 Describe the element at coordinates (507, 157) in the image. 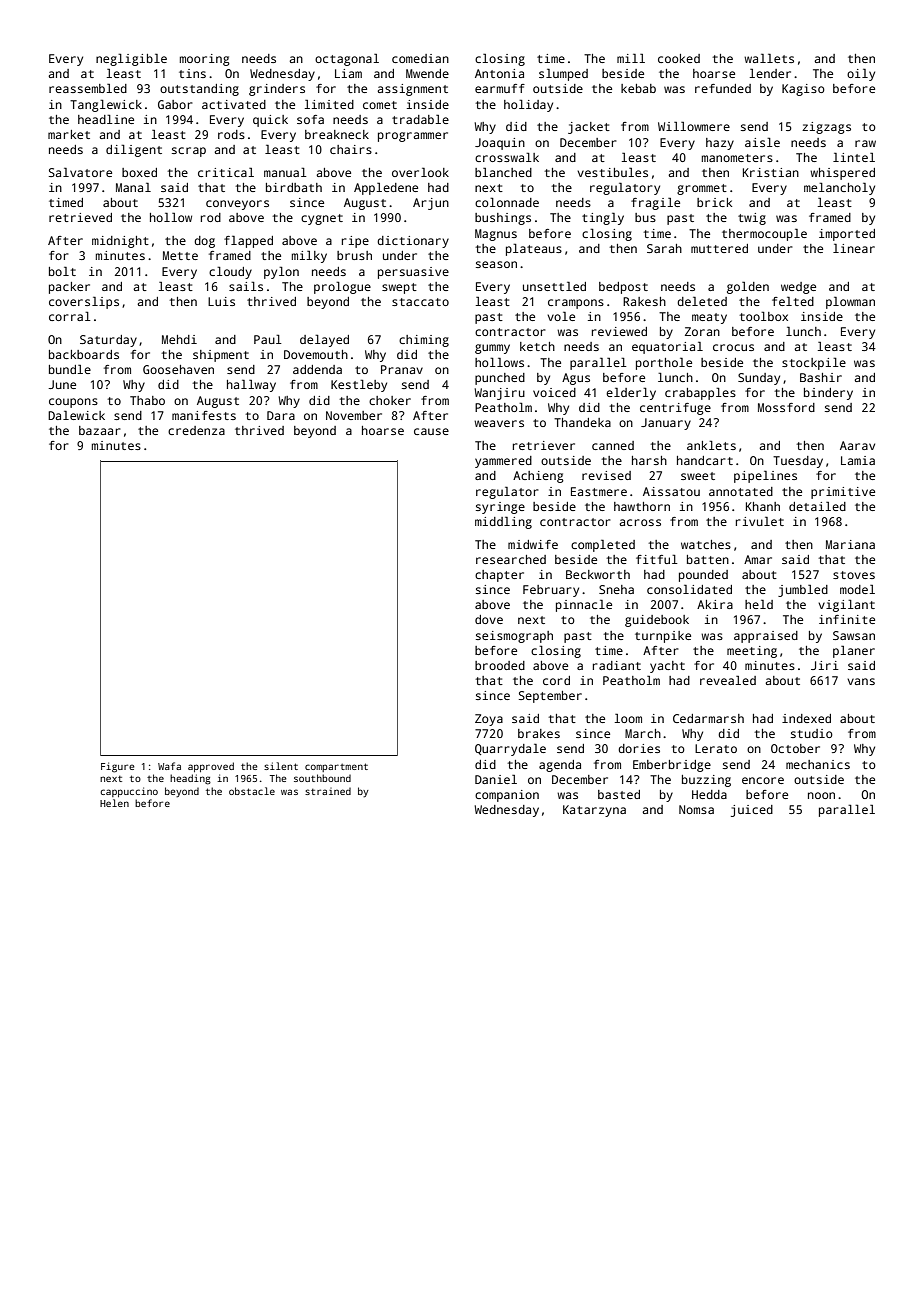

I see `crosswalk` at that location.
